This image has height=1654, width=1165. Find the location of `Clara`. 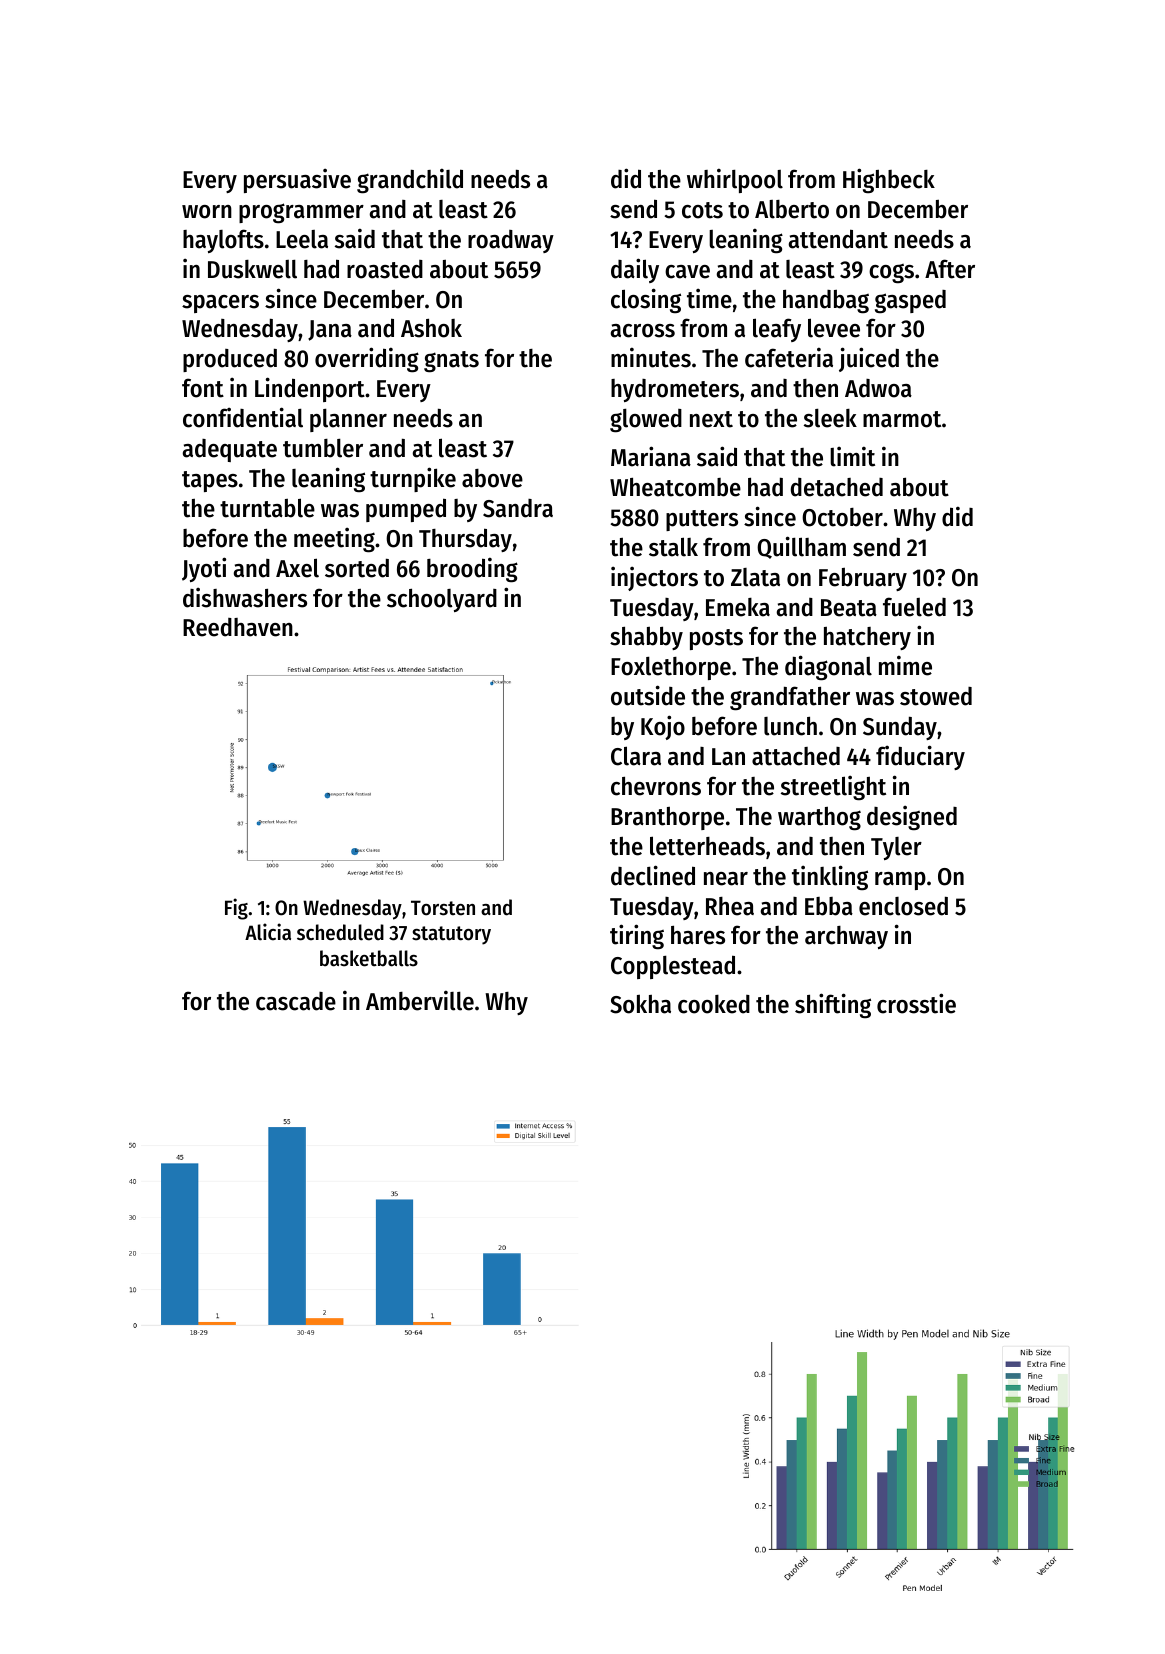

Clara is located at coordinates (636, 756).
